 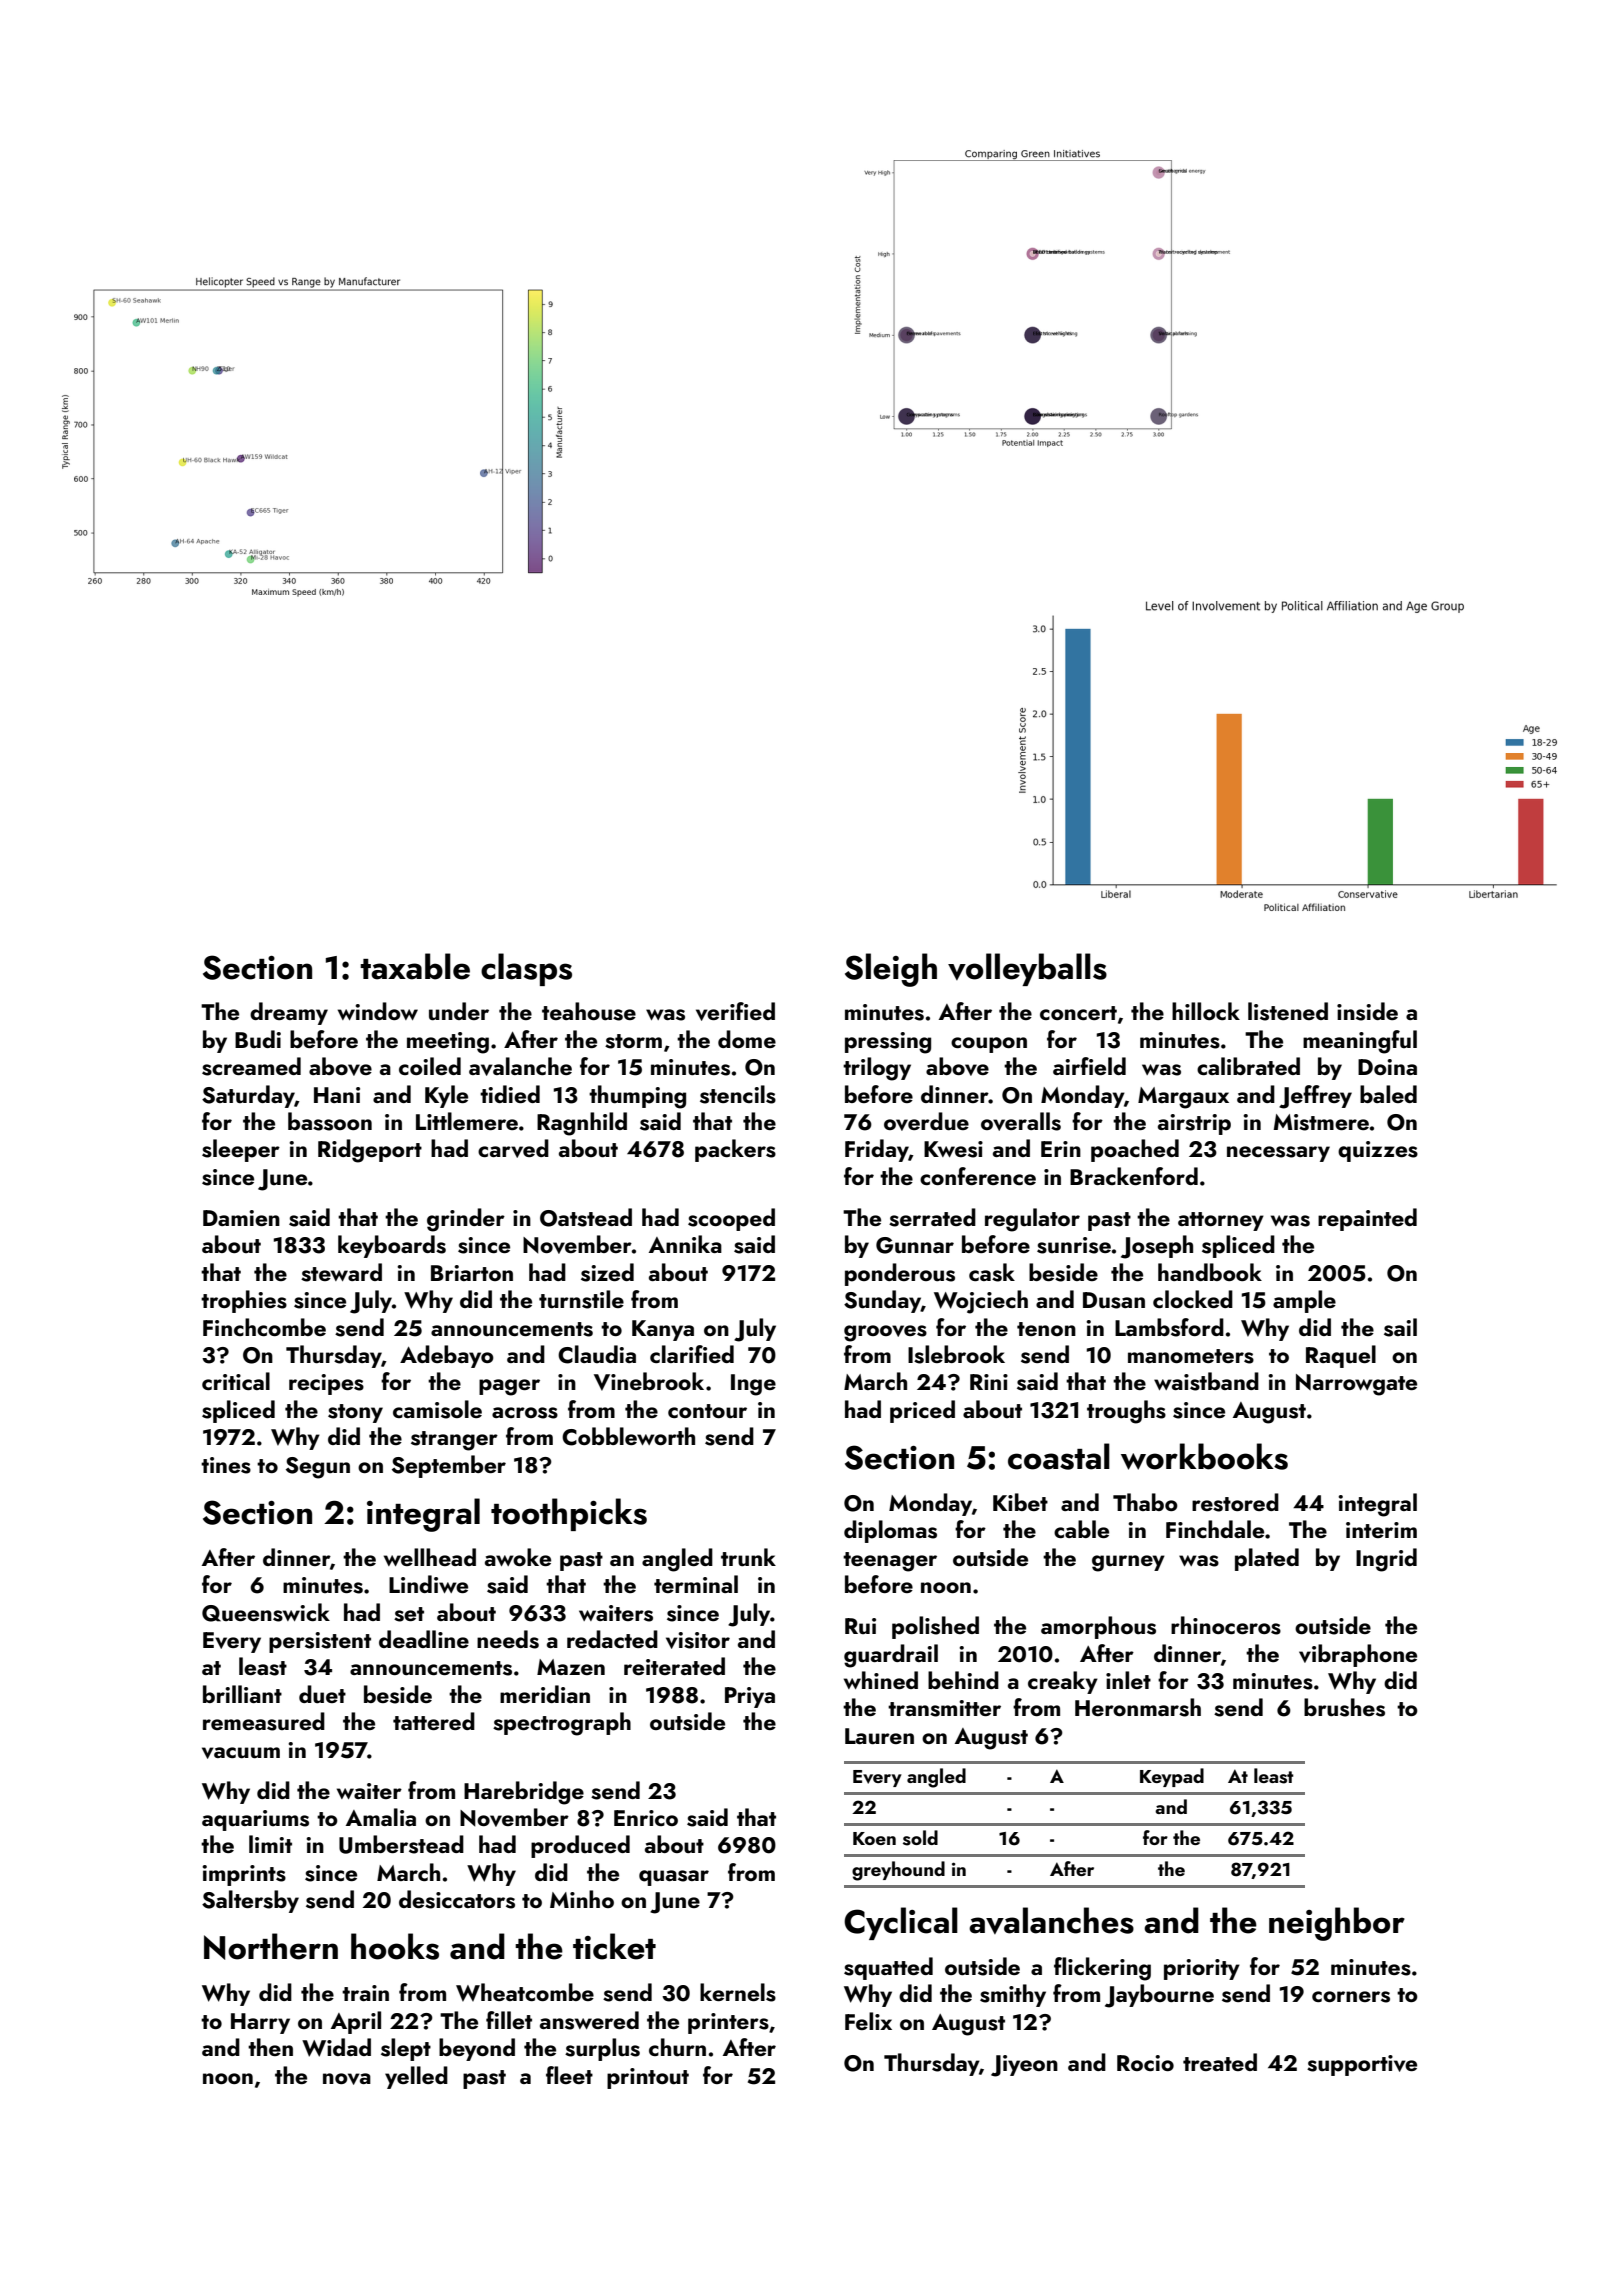 What do you see at coordinates (1267, 1559) in the page?
I see `plated` at bounding box center [1267, 1559].
